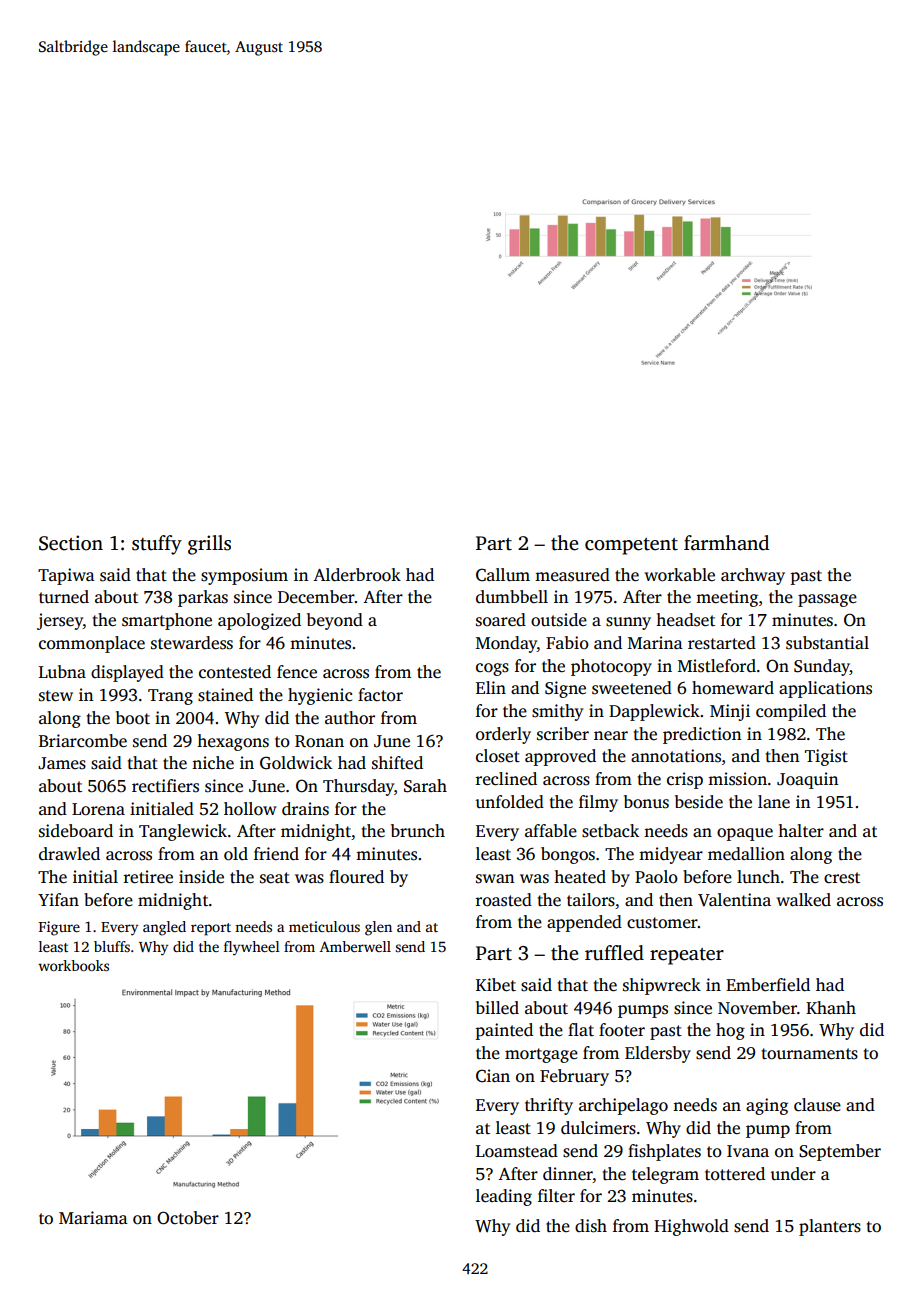 The height and width of the screenshot is (1308, 924). Describe the element at coordinates (551, 830) in the screenshot. I see `affable` at that location.
